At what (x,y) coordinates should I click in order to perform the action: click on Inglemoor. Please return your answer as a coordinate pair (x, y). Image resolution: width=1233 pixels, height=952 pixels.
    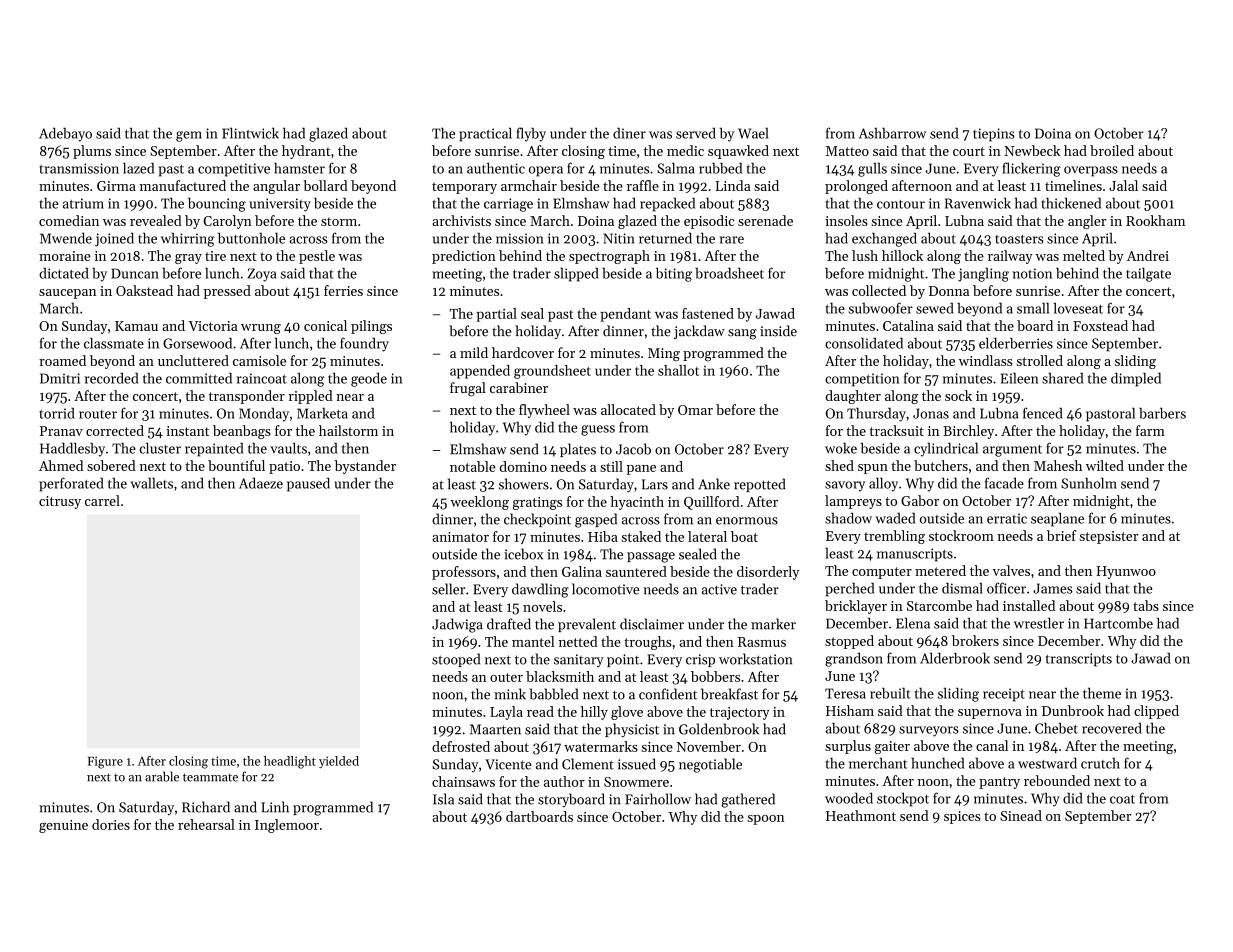
    Looking at the image, I should click on (287, 826).
